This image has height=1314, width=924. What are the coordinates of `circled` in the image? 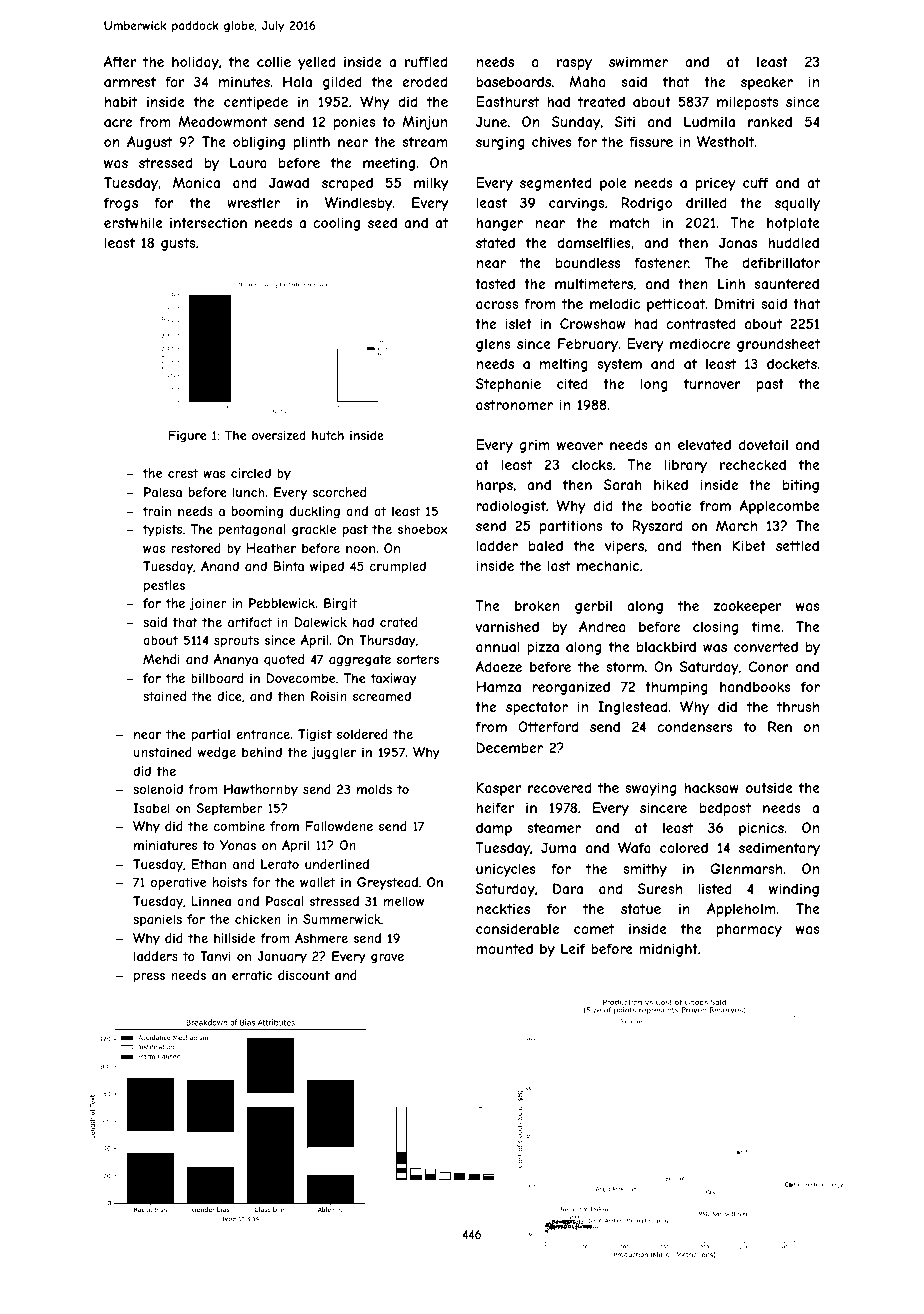 It's located at (251, 473).
